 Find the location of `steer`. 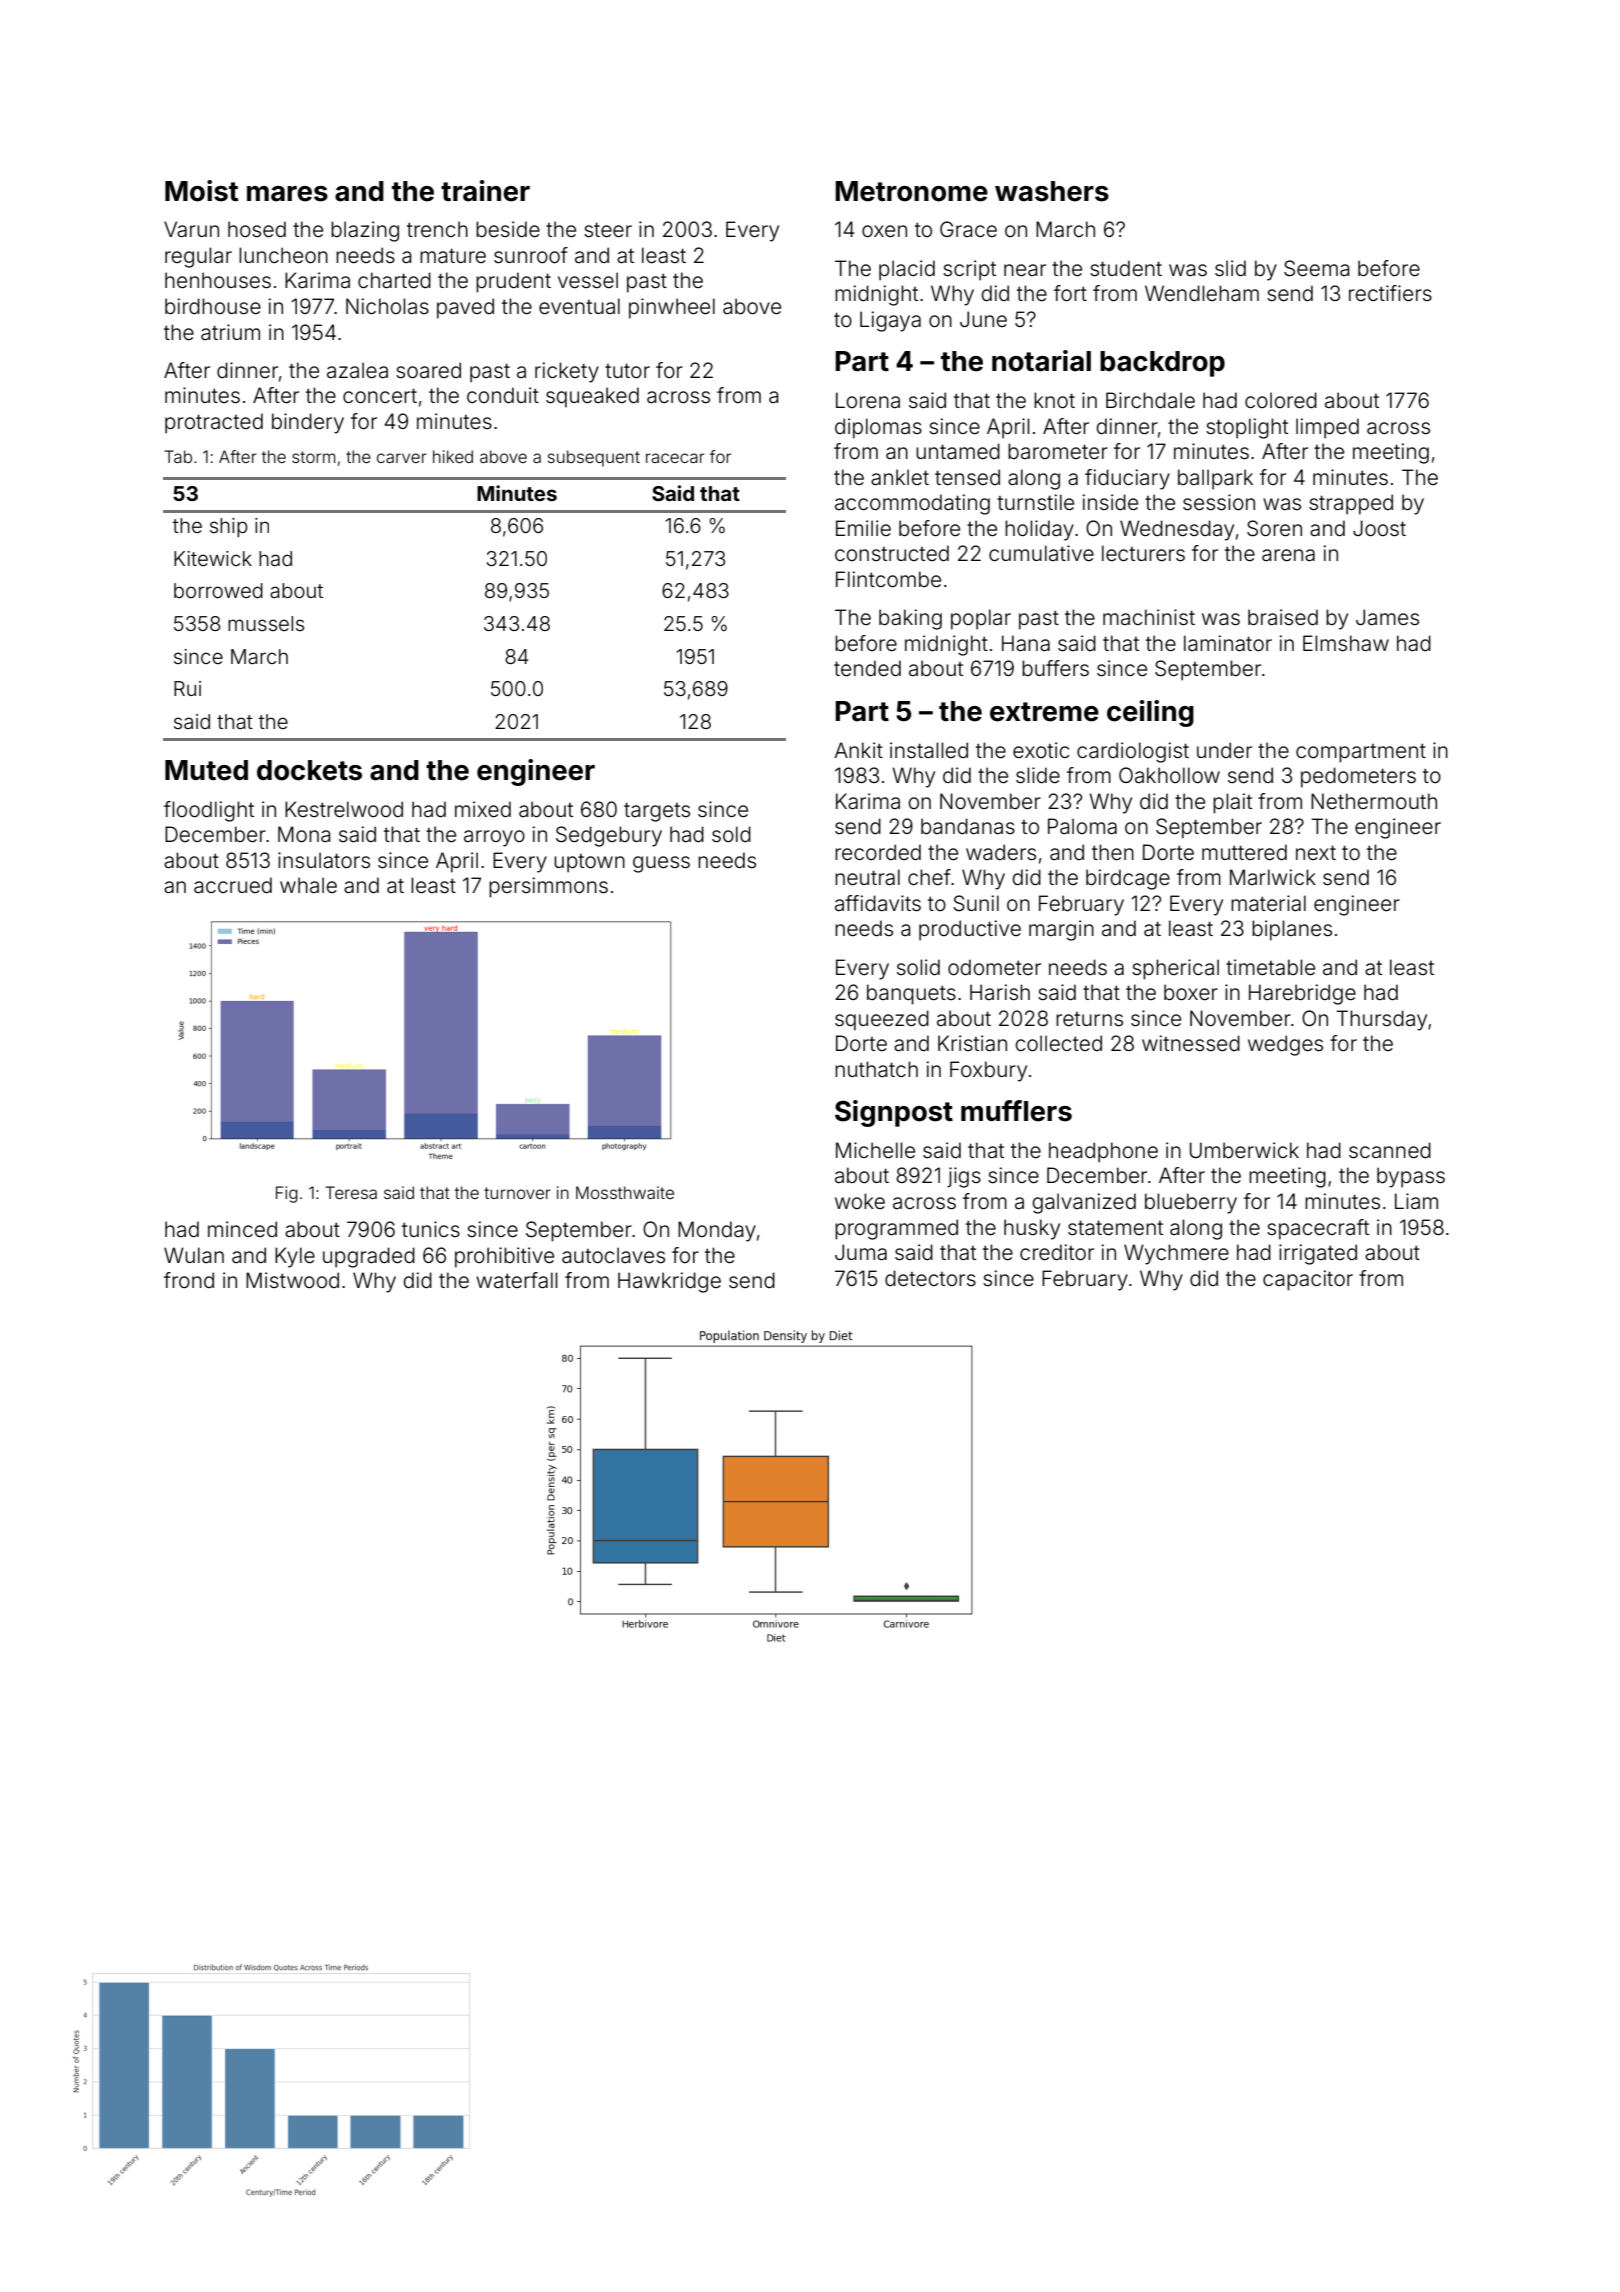

steer is located at coordinates (608, 230).
